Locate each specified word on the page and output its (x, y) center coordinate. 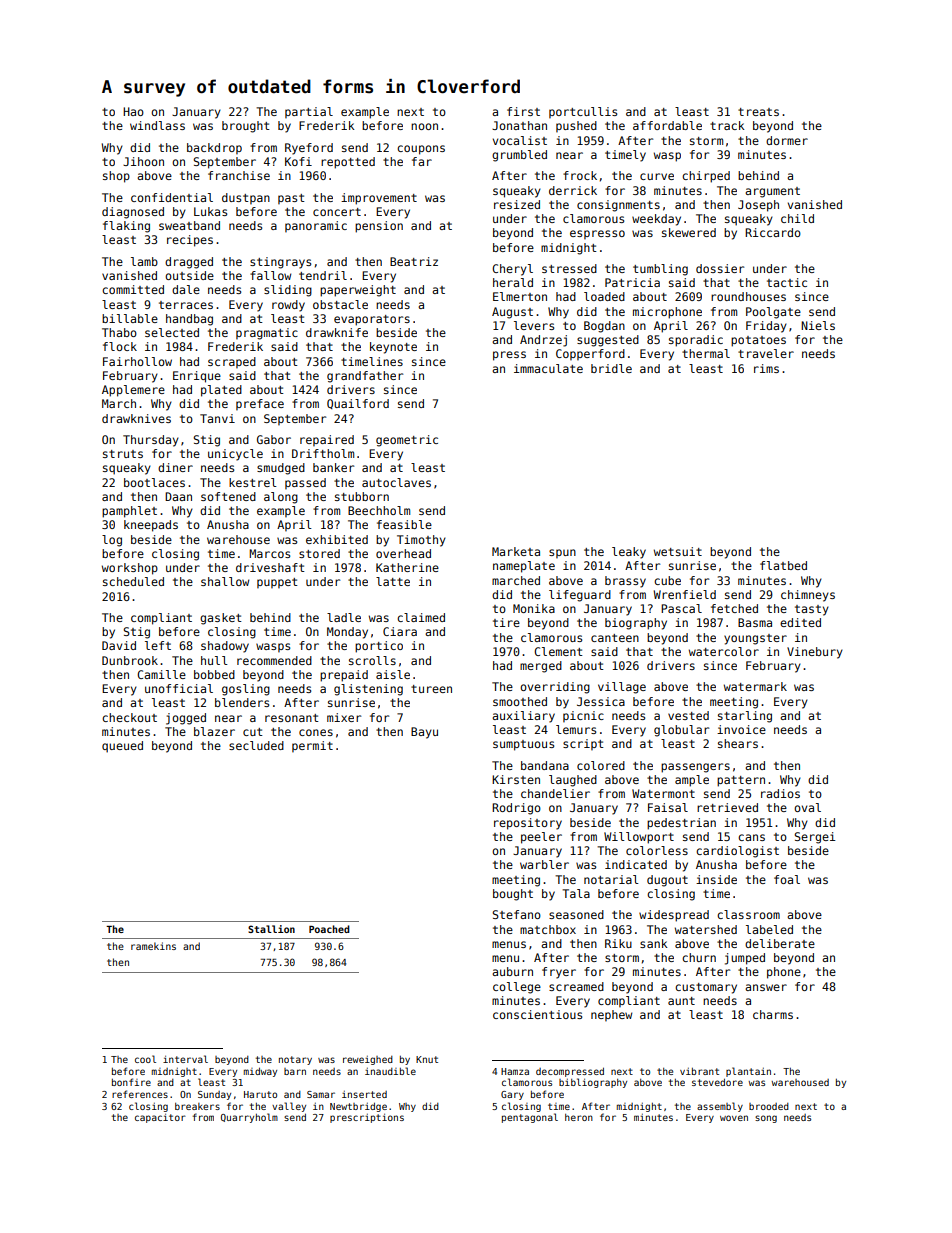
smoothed (520, 701)
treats (758, 112)
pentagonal (530, 1118)
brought (246, 127)
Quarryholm (249, 1118)
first (523, 111)
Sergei (815, 838)
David (119, 645)
